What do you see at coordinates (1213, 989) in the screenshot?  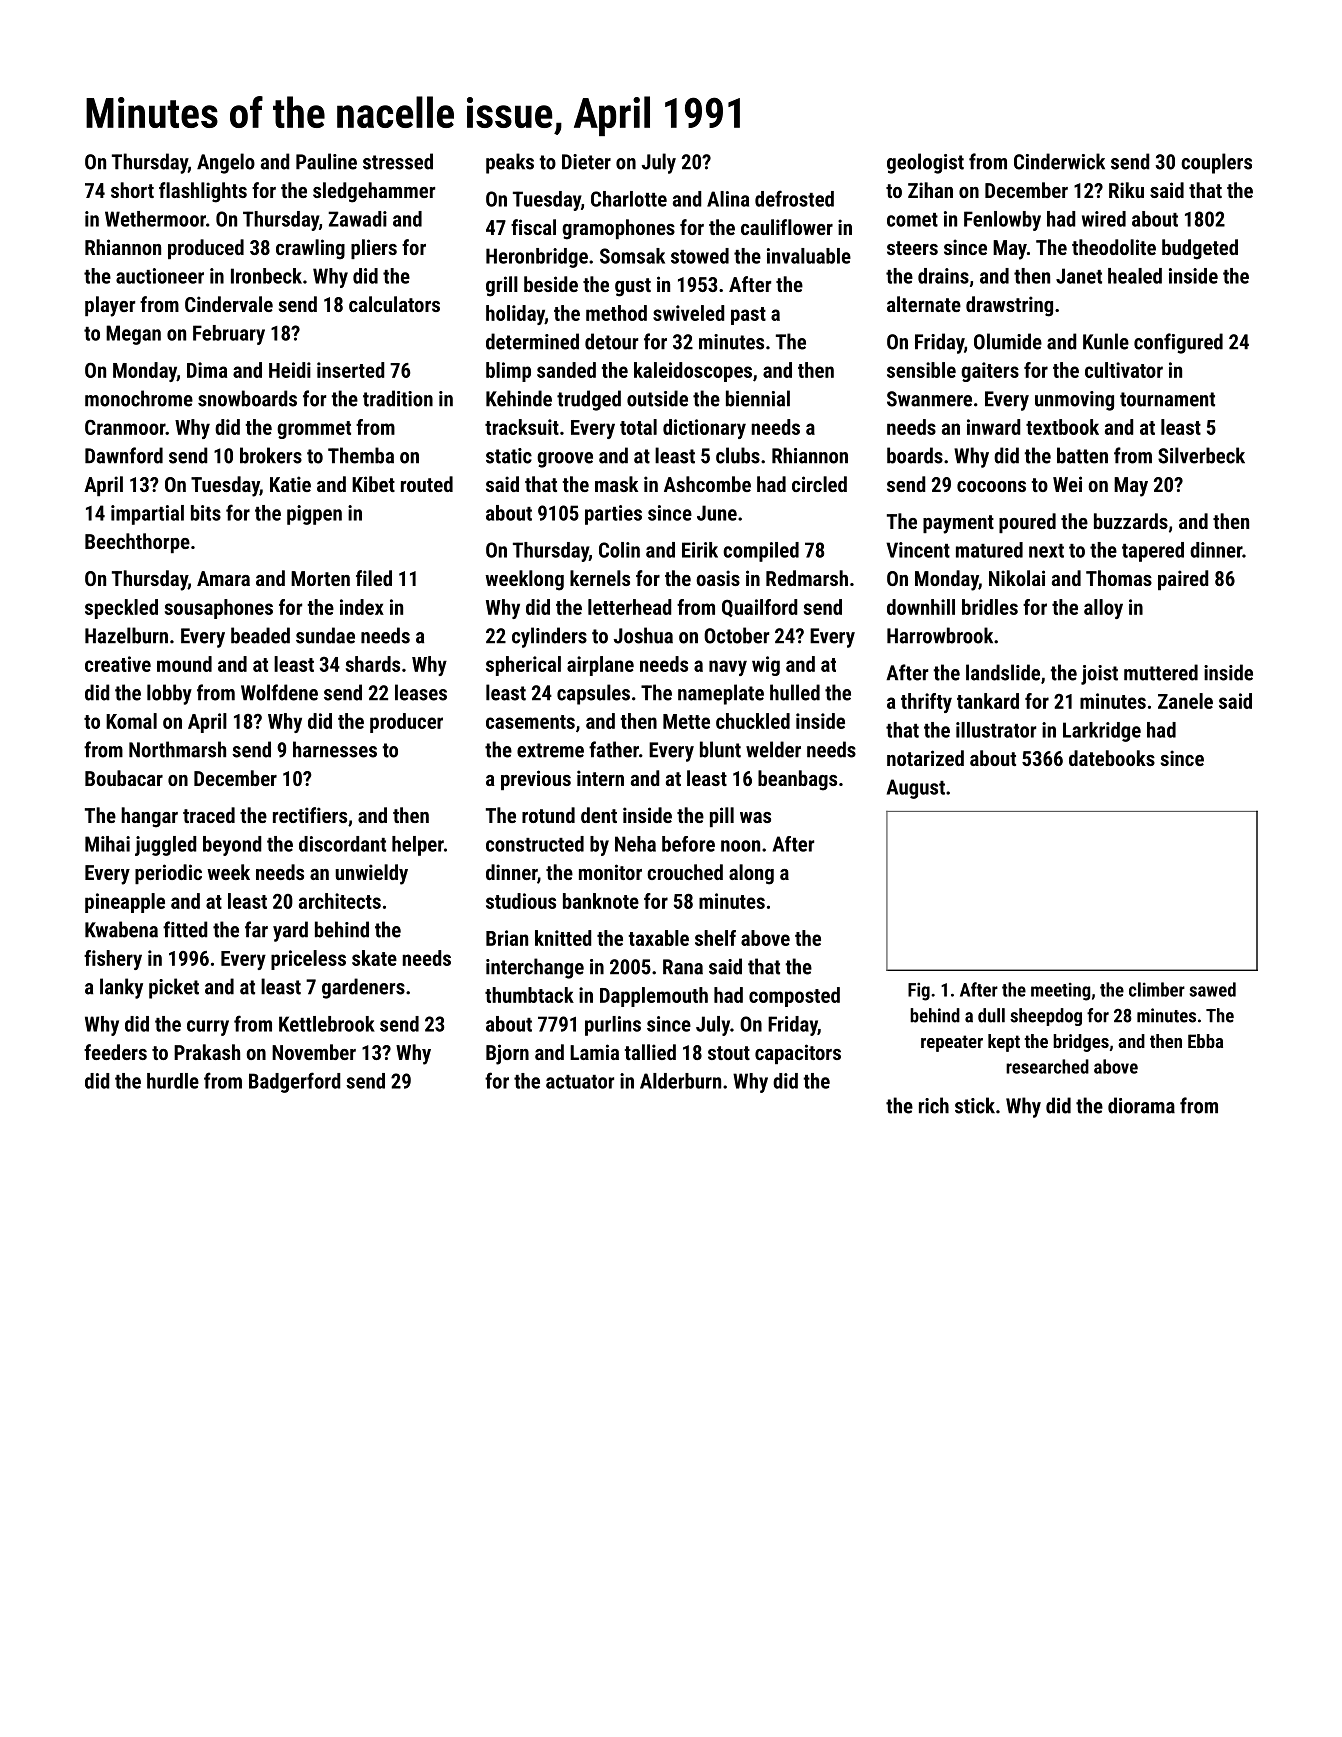 I see `sawed` at bounding box center [1213, 989].
